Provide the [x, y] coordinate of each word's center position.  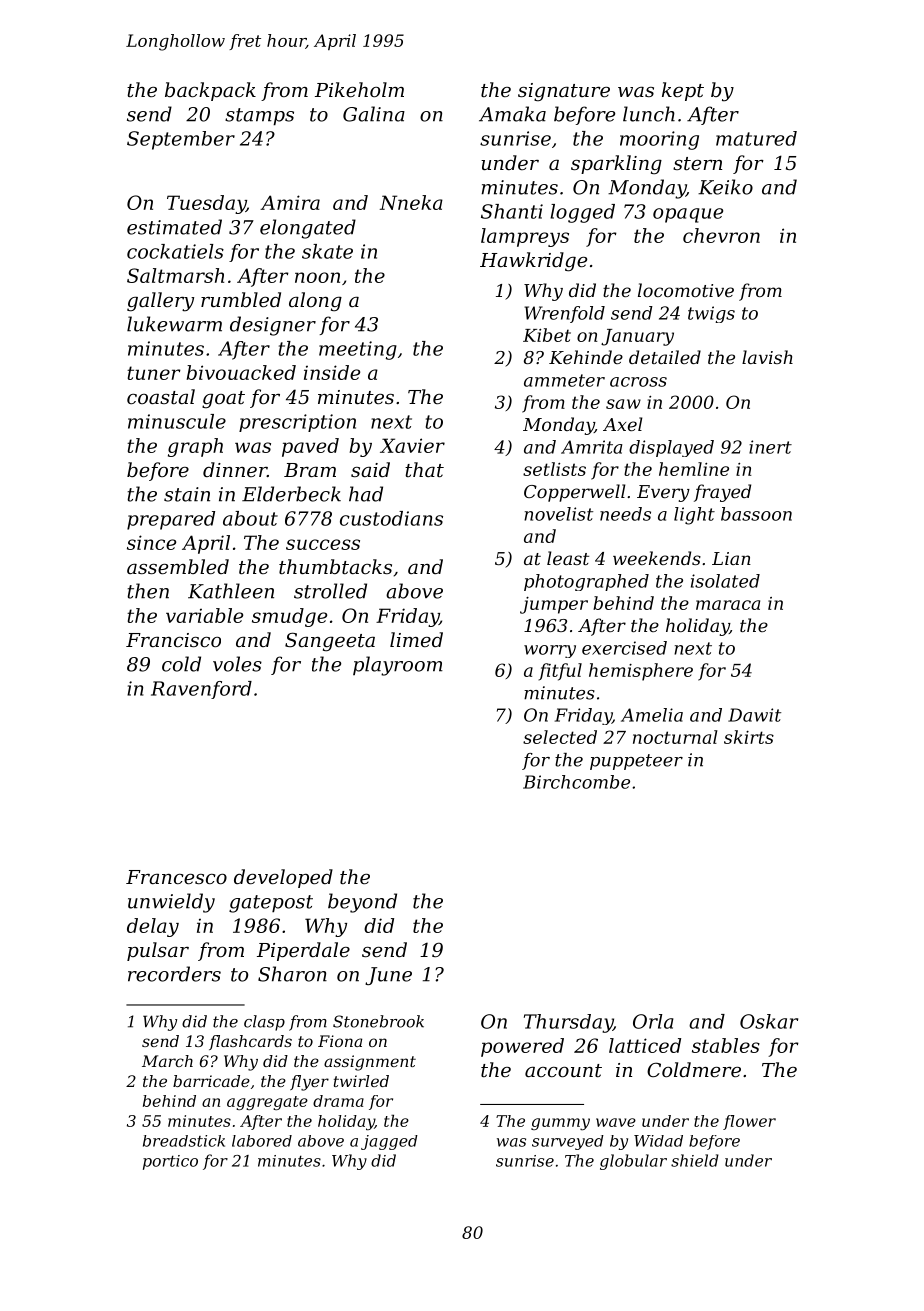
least [568, 558]
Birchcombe [576, 782]
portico [170, 1162]
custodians [391, 518]
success [323, 544]
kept [683, 91]
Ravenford [201, 690]
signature [564, 92]
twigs [711, 314]
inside [332, 372]
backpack [210, 91]
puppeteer [636, 762]
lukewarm [174, 324]
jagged [389, 1142]
